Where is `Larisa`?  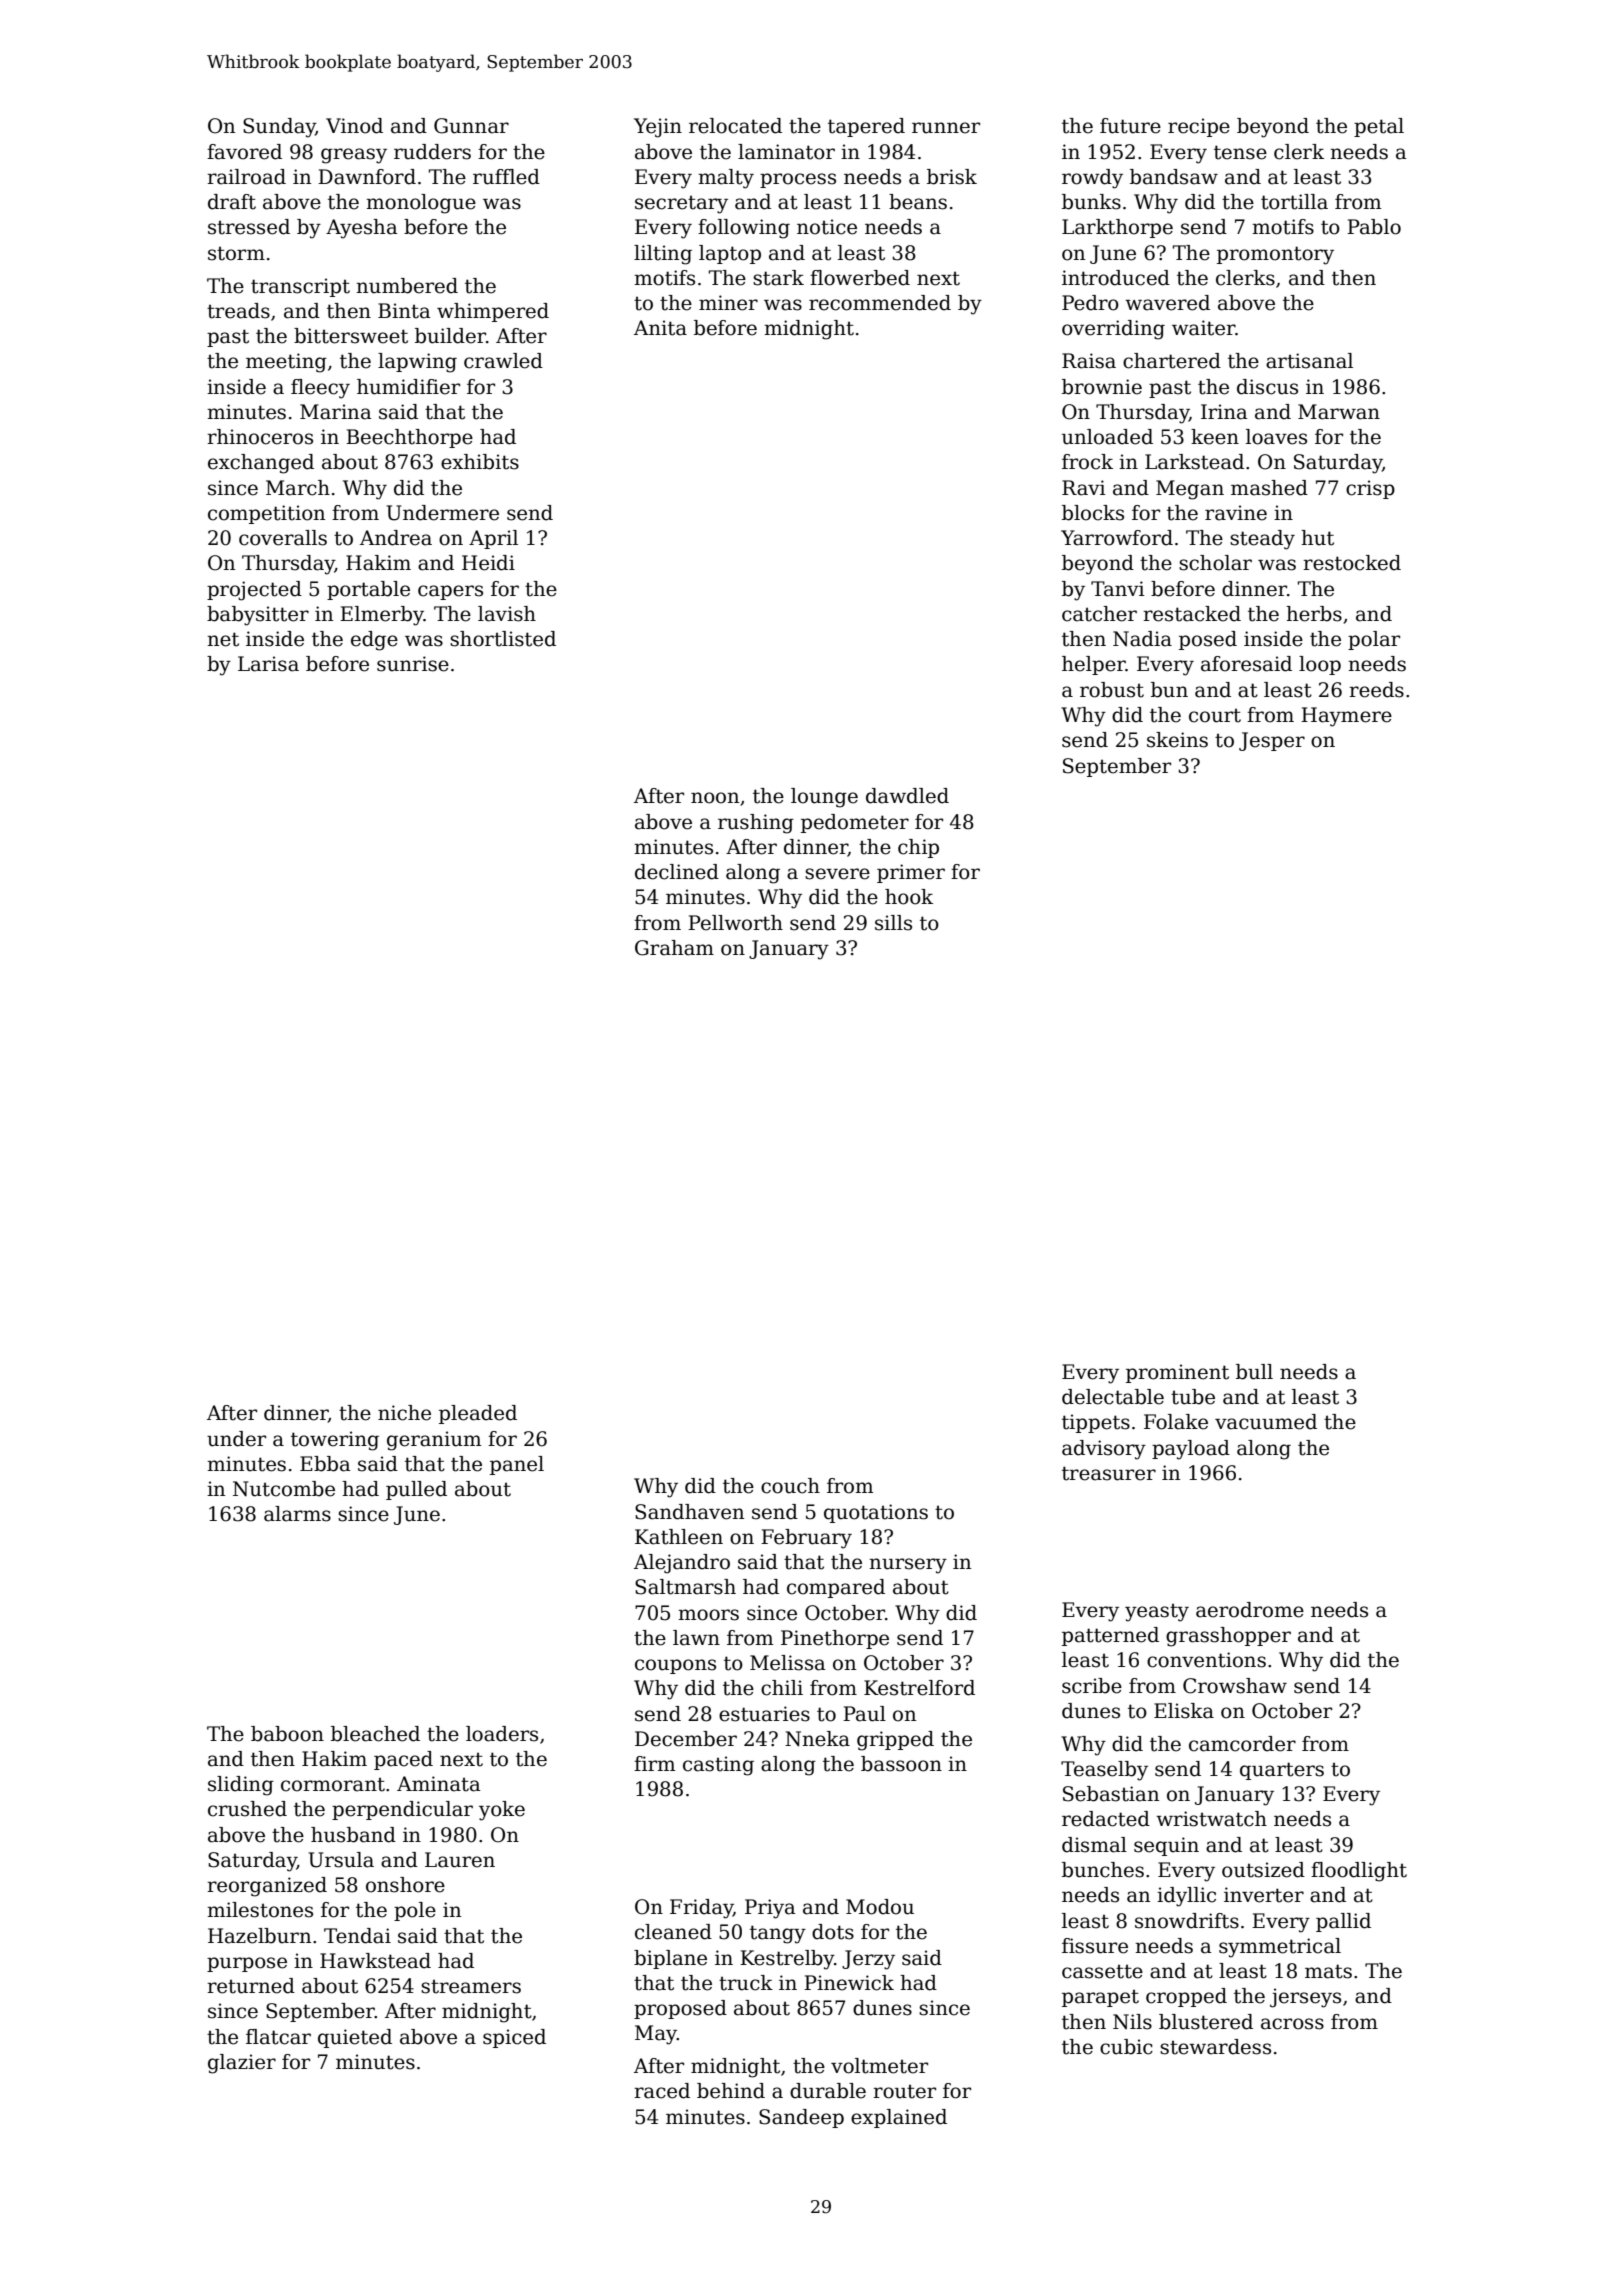
Larisa is located at coordinates (268, 664).
